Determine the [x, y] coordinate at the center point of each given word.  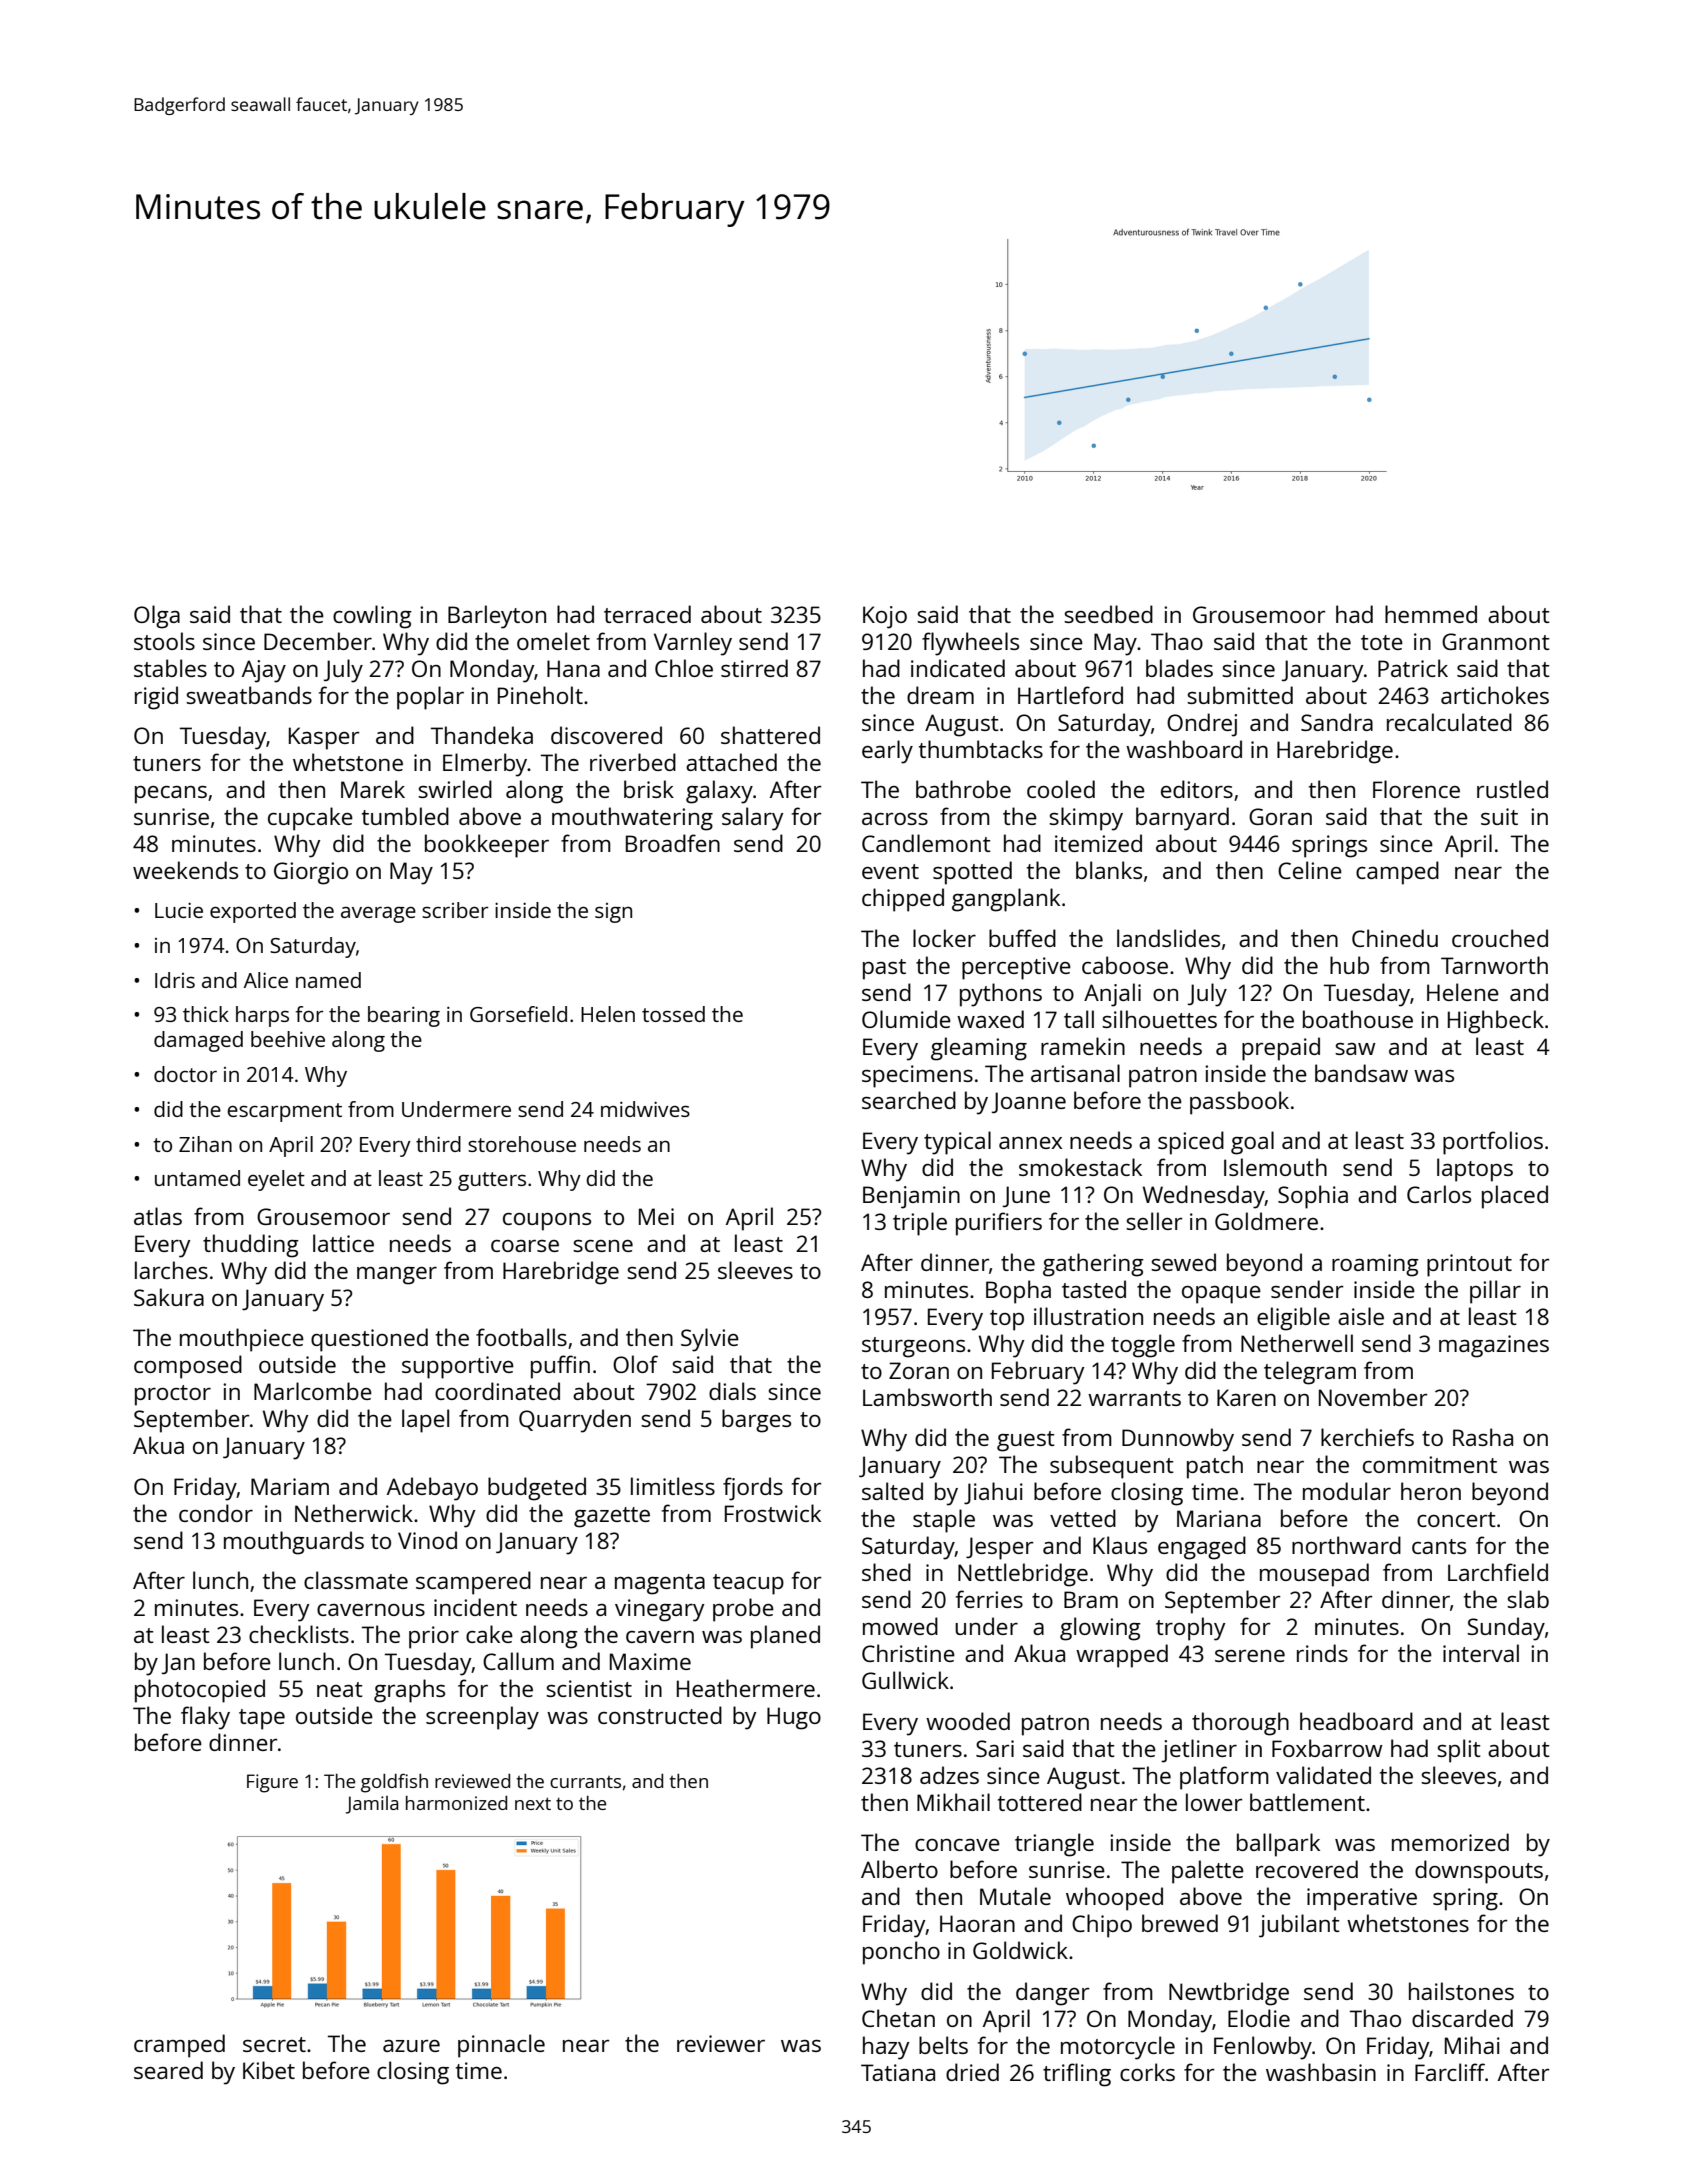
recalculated [1449, 722]
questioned [369, 1340]
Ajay [264, 671]
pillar [1495, 1292]
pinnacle [501, 2046]
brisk [649, 789]
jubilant [1299, 1926]
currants [585, 1782]
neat [340, 1689]
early [887, 752]
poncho [901, 1953]
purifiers [999, 1224]
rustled [1512, 789]
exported [253, 912]
